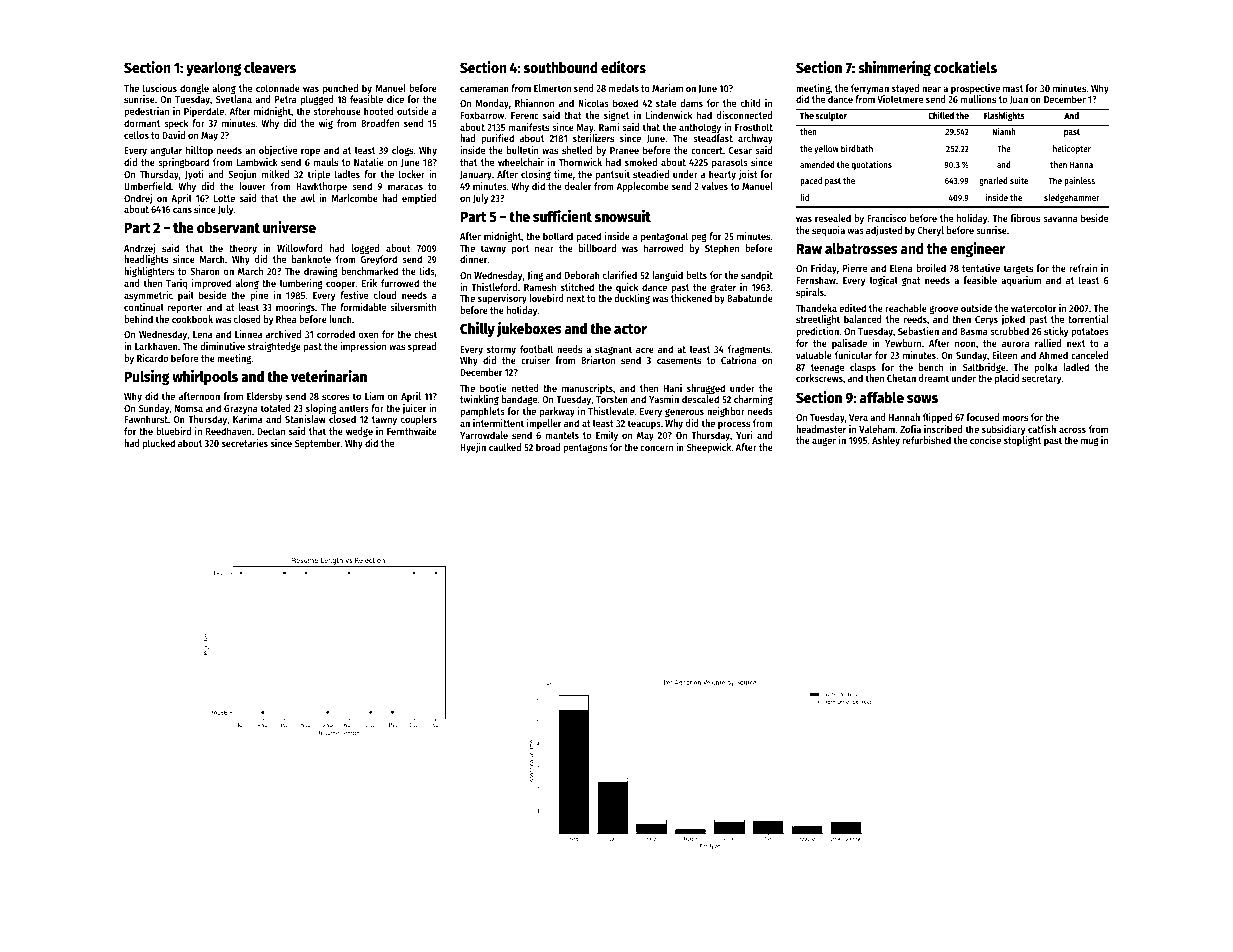 This screenshot has height=952, width=1233. I want to click on Ricardo, so click(152, 358).
